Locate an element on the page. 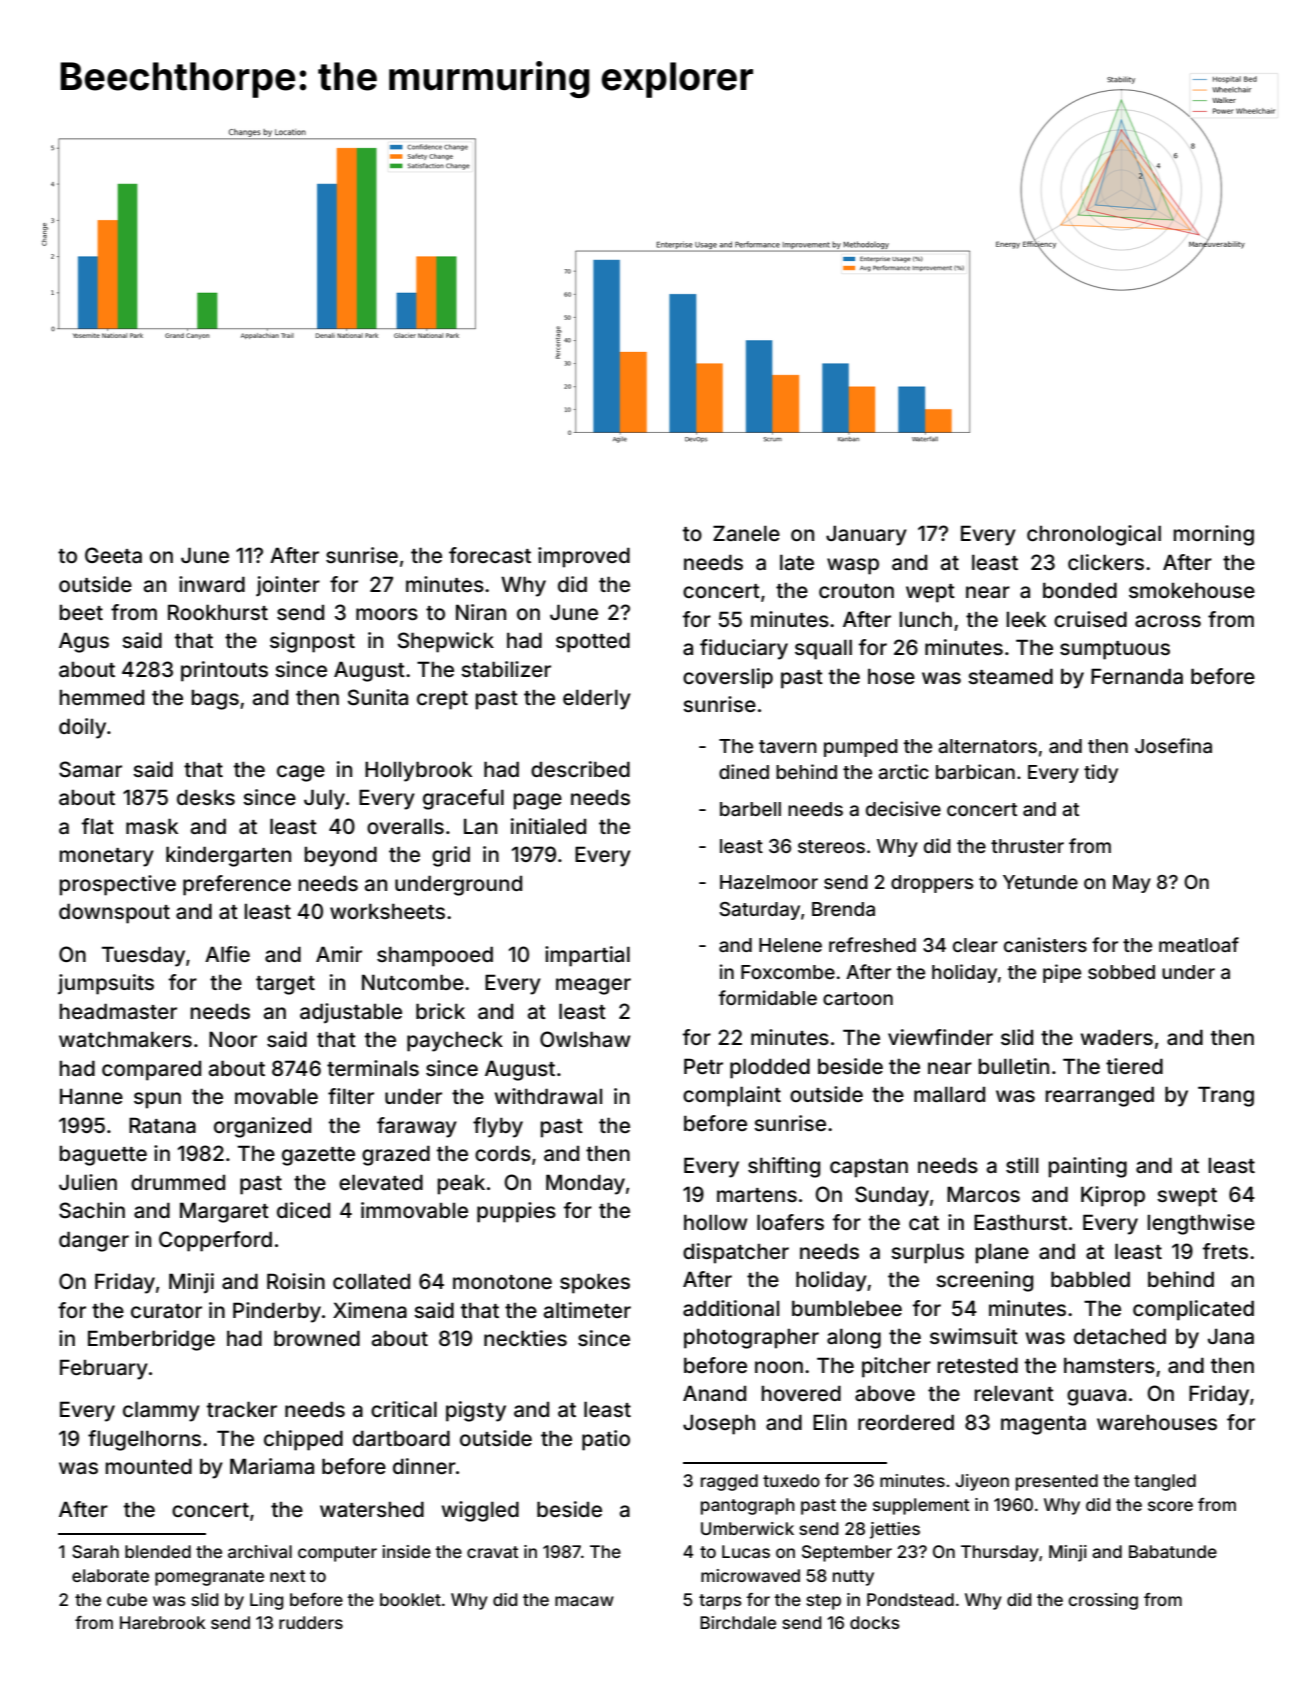  cartoon is located at coordinates (858, 998).
